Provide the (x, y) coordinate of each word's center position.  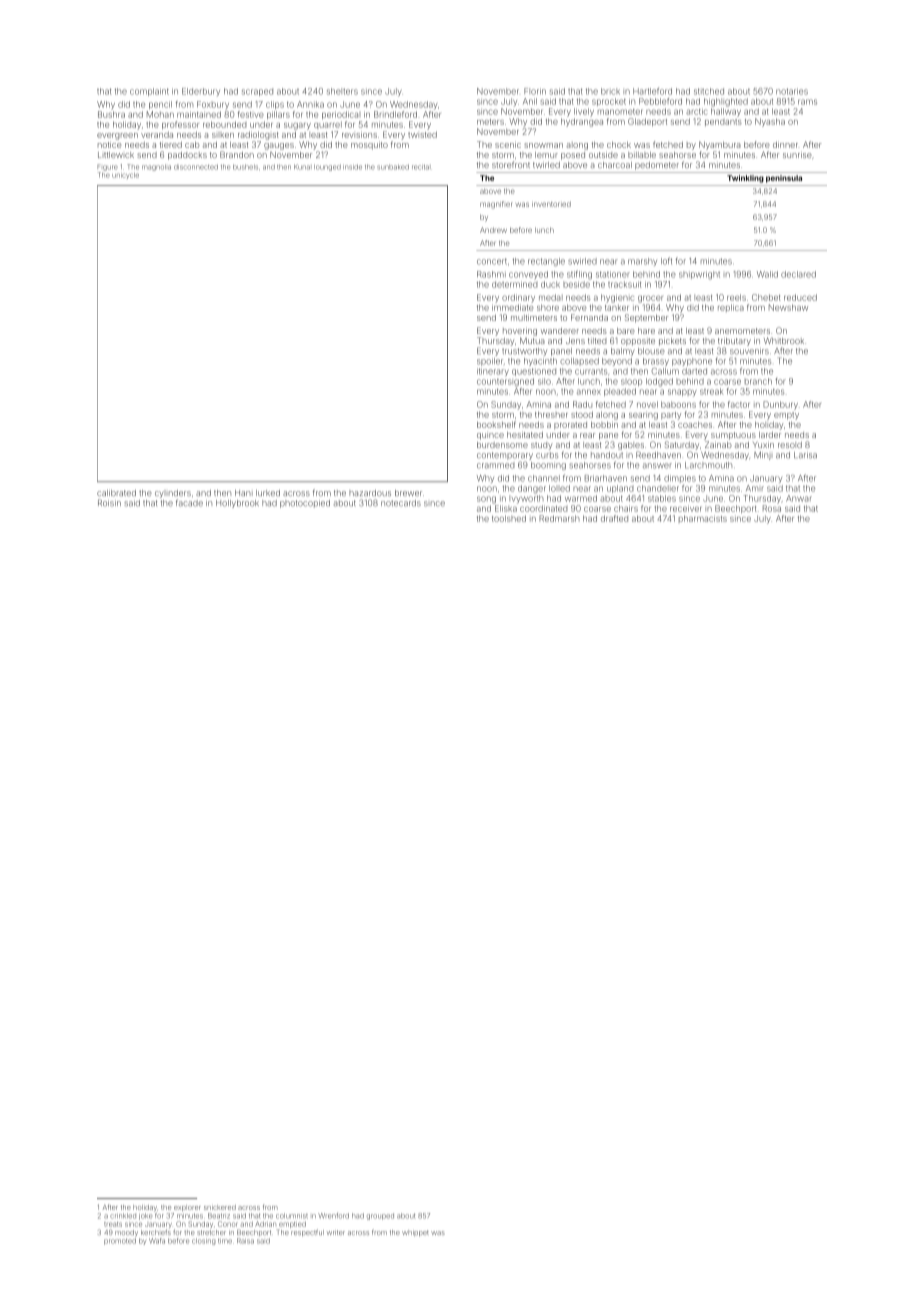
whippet (415, 1233)
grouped (380, 1217)
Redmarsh (559, 518)
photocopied (305, 504)
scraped (257, 92)
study (542, 446)
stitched (709, 91)
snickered (220, 1207)
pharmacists (703, 518)
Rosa (772, 508)
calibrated (116, 493)
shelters (342, 91)
